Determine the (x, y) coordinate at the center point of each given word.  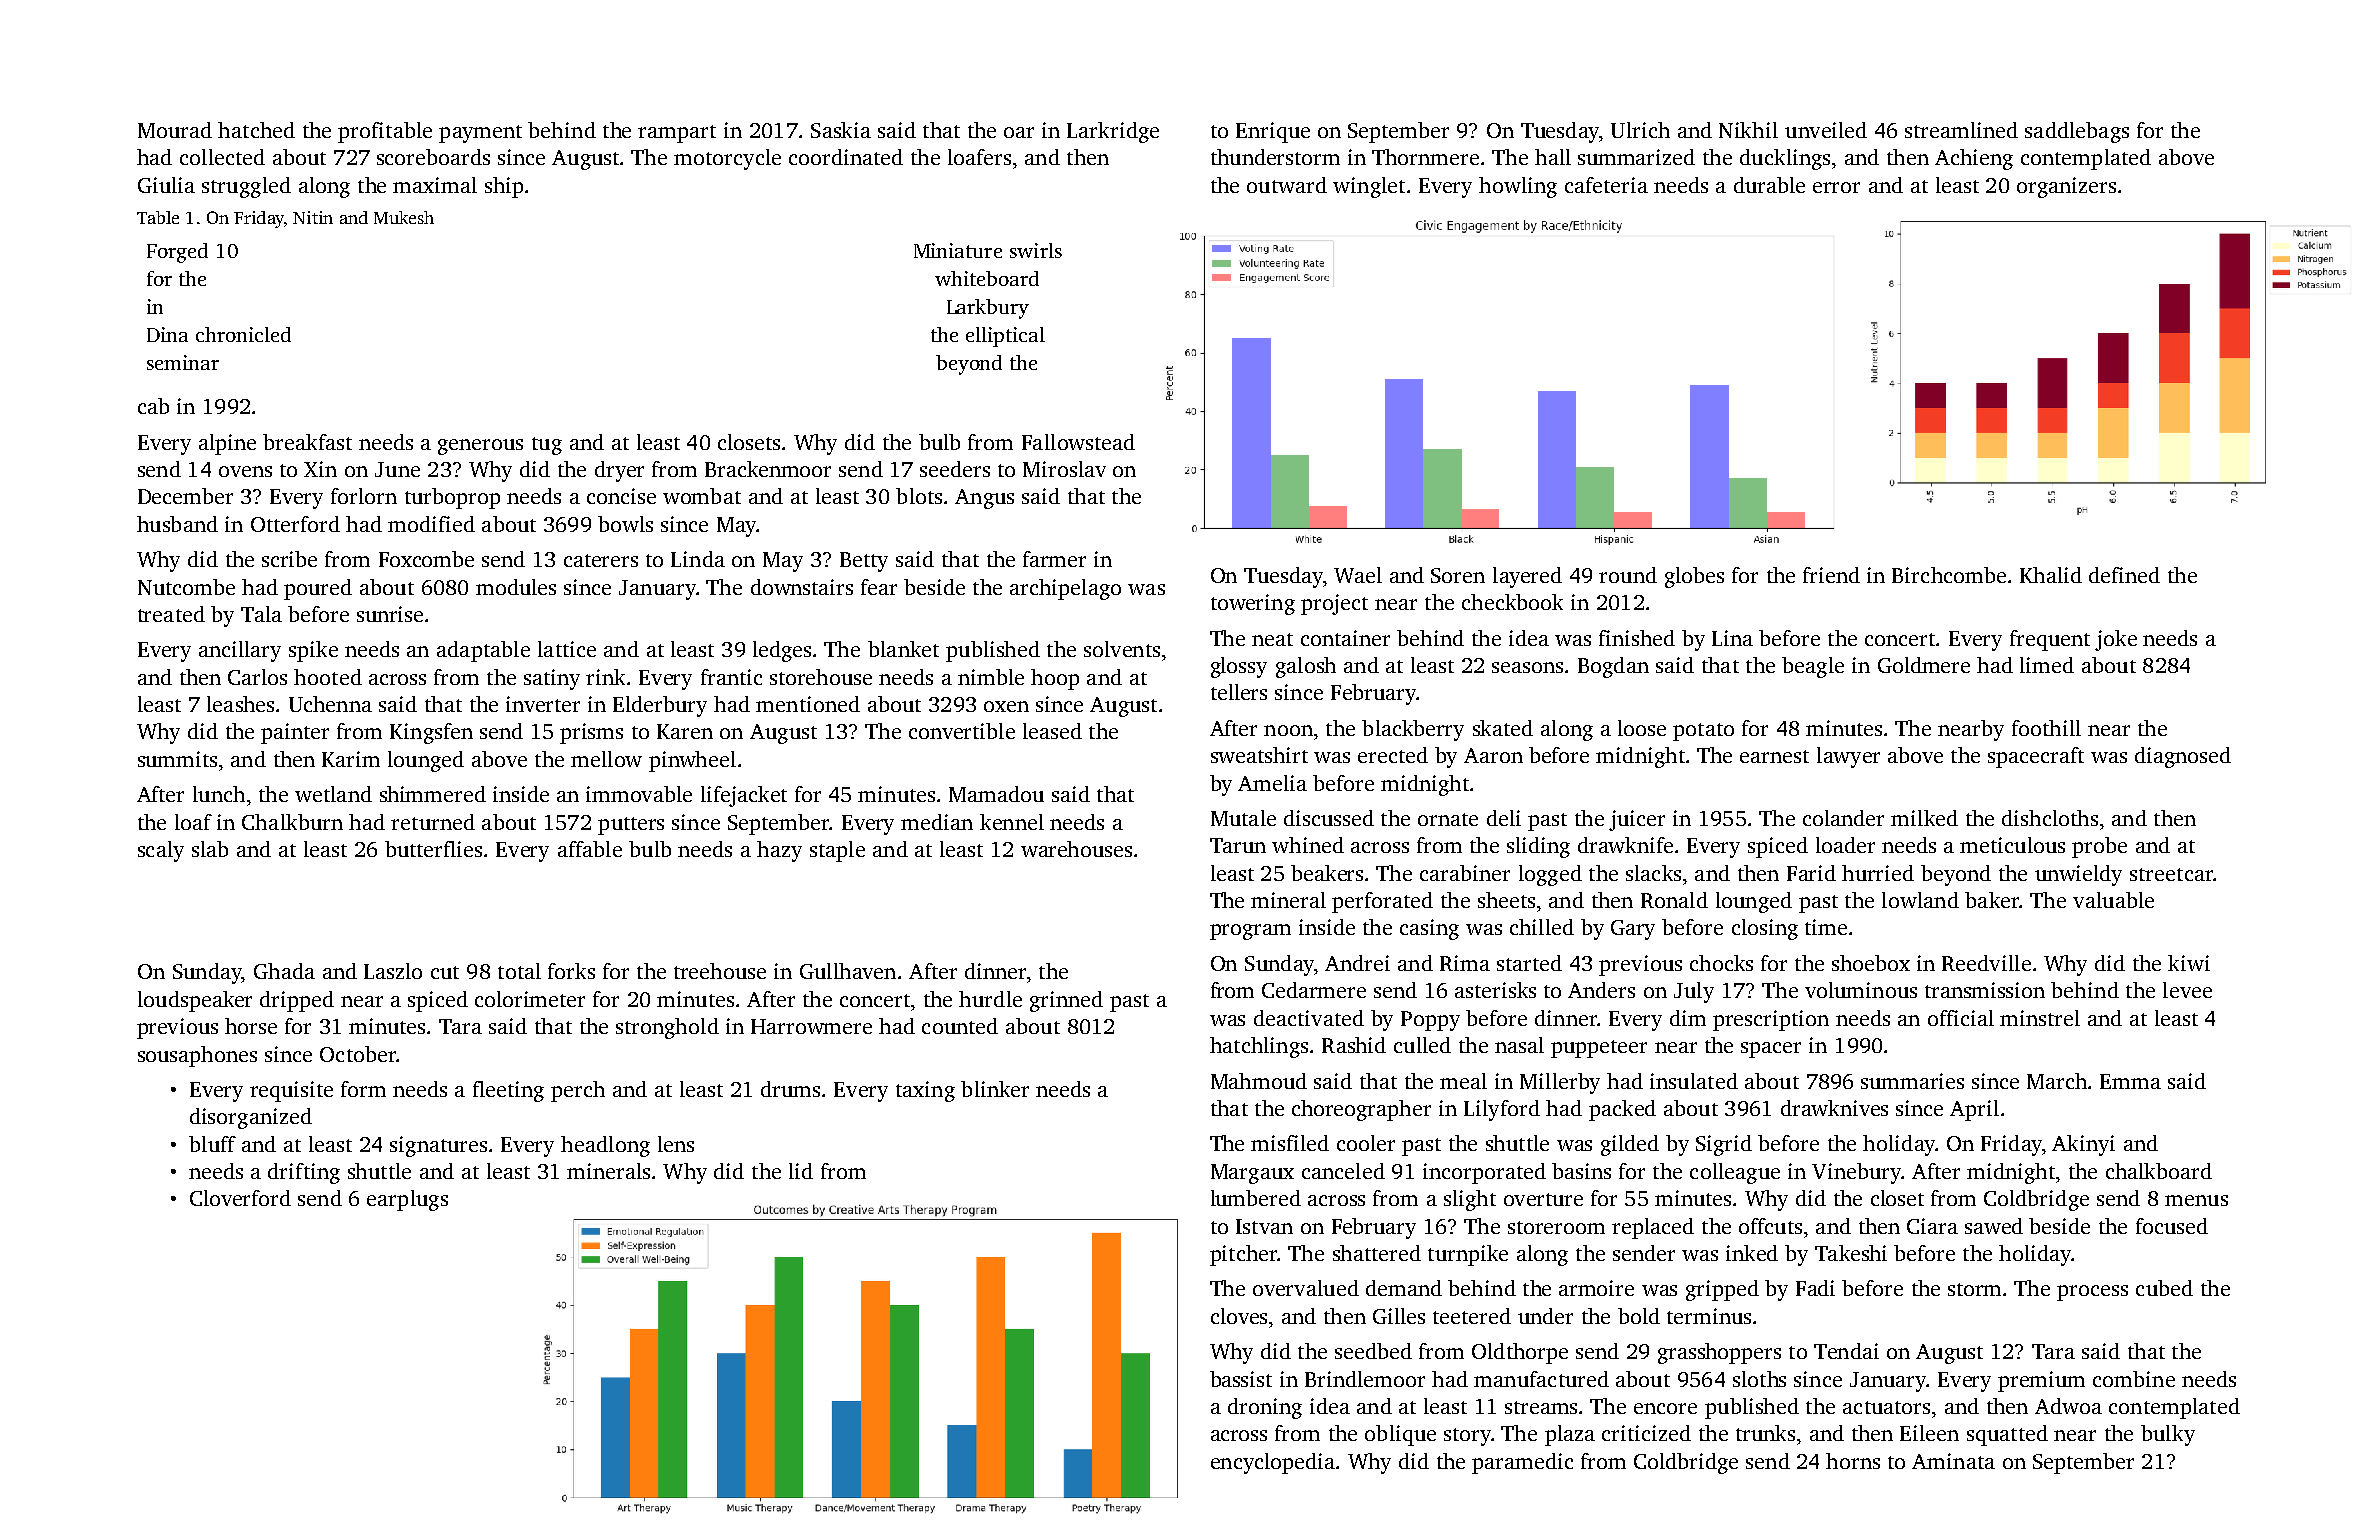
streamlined (1961, 130)
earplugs (407, 1200)
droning (1265, 1408)
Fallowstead (1078, 442)
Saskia (841, 130)
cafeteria (1606, 185)
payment (480, 134)
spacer (1771, 1050)
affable (590, 849)
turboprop (452, 498)
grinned (1066, 1001)
